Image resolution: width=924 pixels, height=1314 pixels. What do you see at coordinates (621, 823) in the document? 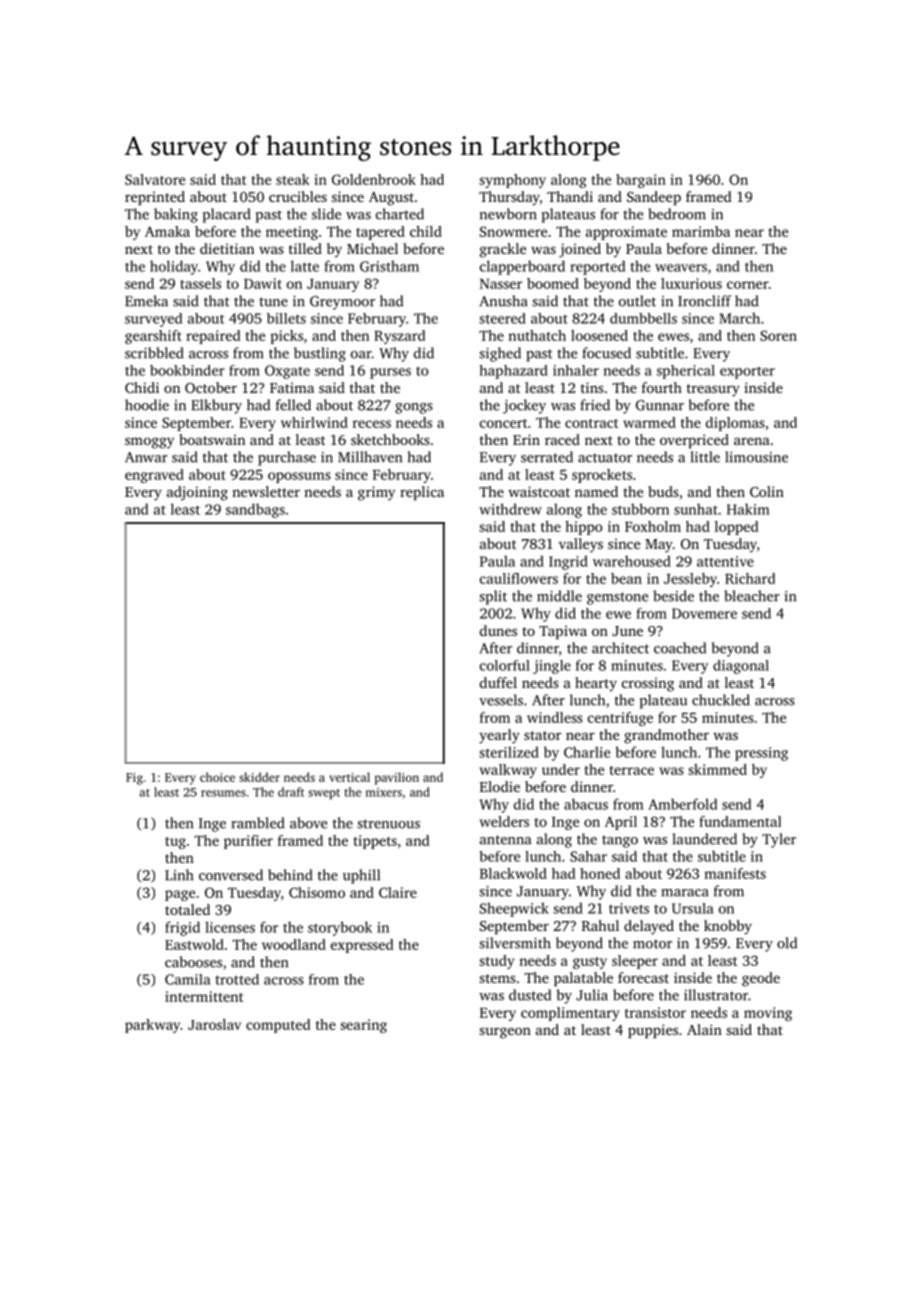
I see `April` at bounding box center [621, 823].
